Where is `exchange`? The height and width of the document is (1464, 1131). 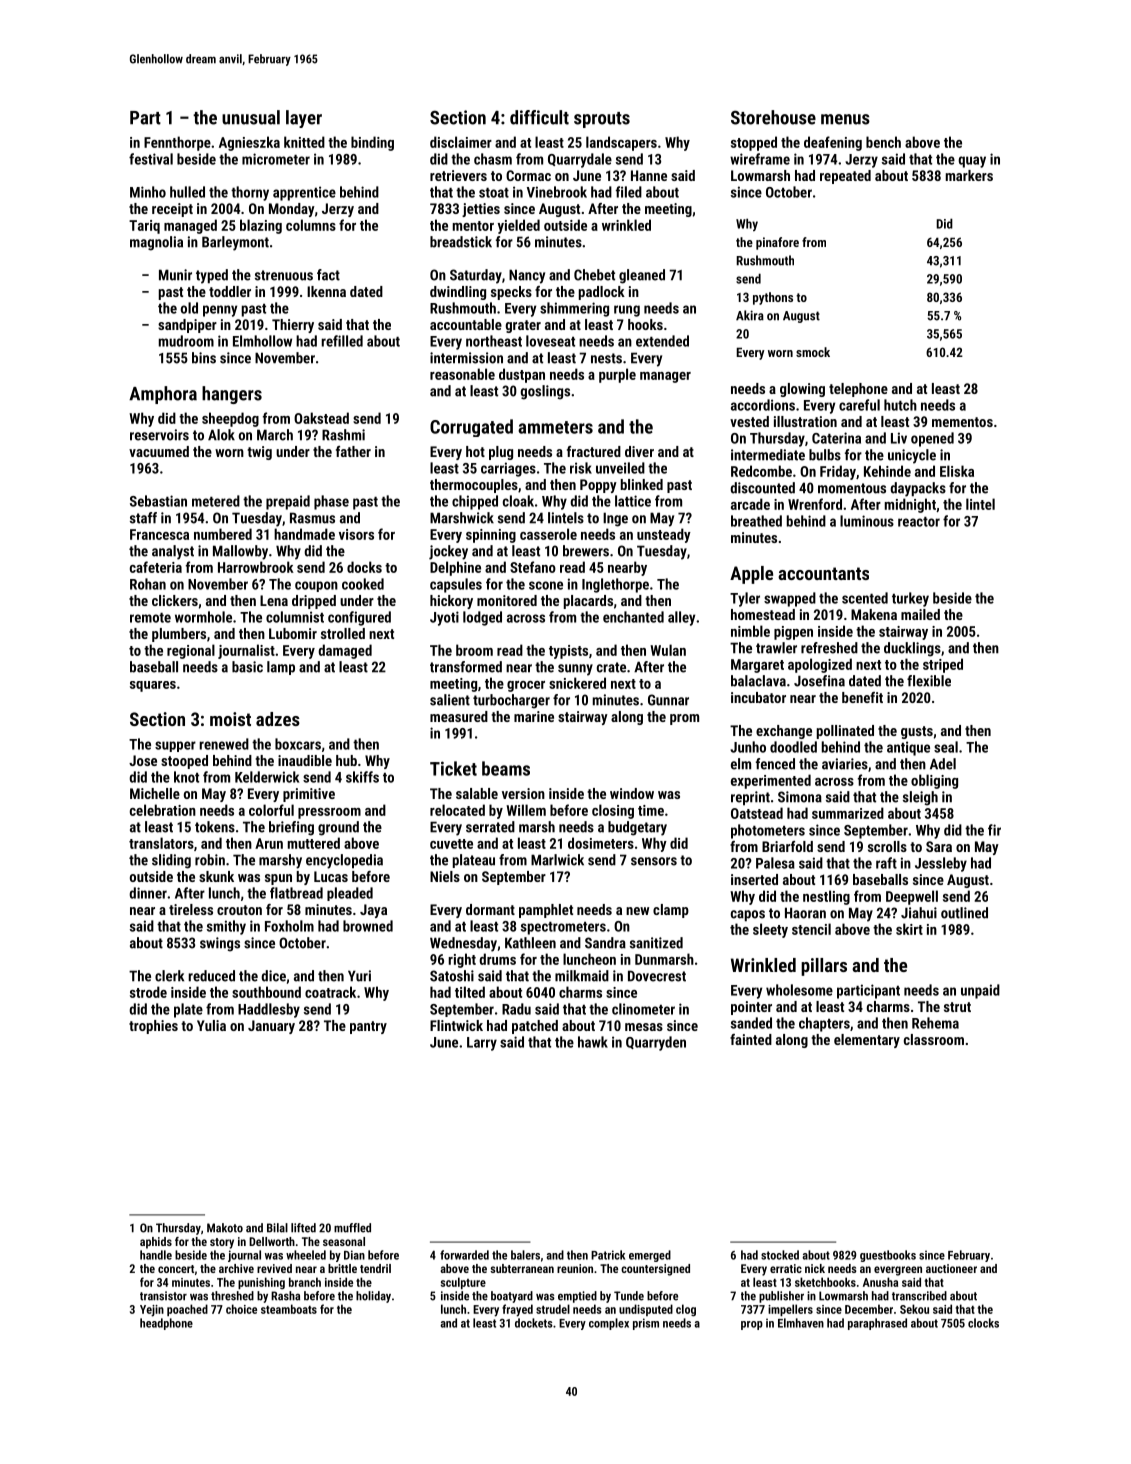
exchange is located at coordinates (784, 732).
